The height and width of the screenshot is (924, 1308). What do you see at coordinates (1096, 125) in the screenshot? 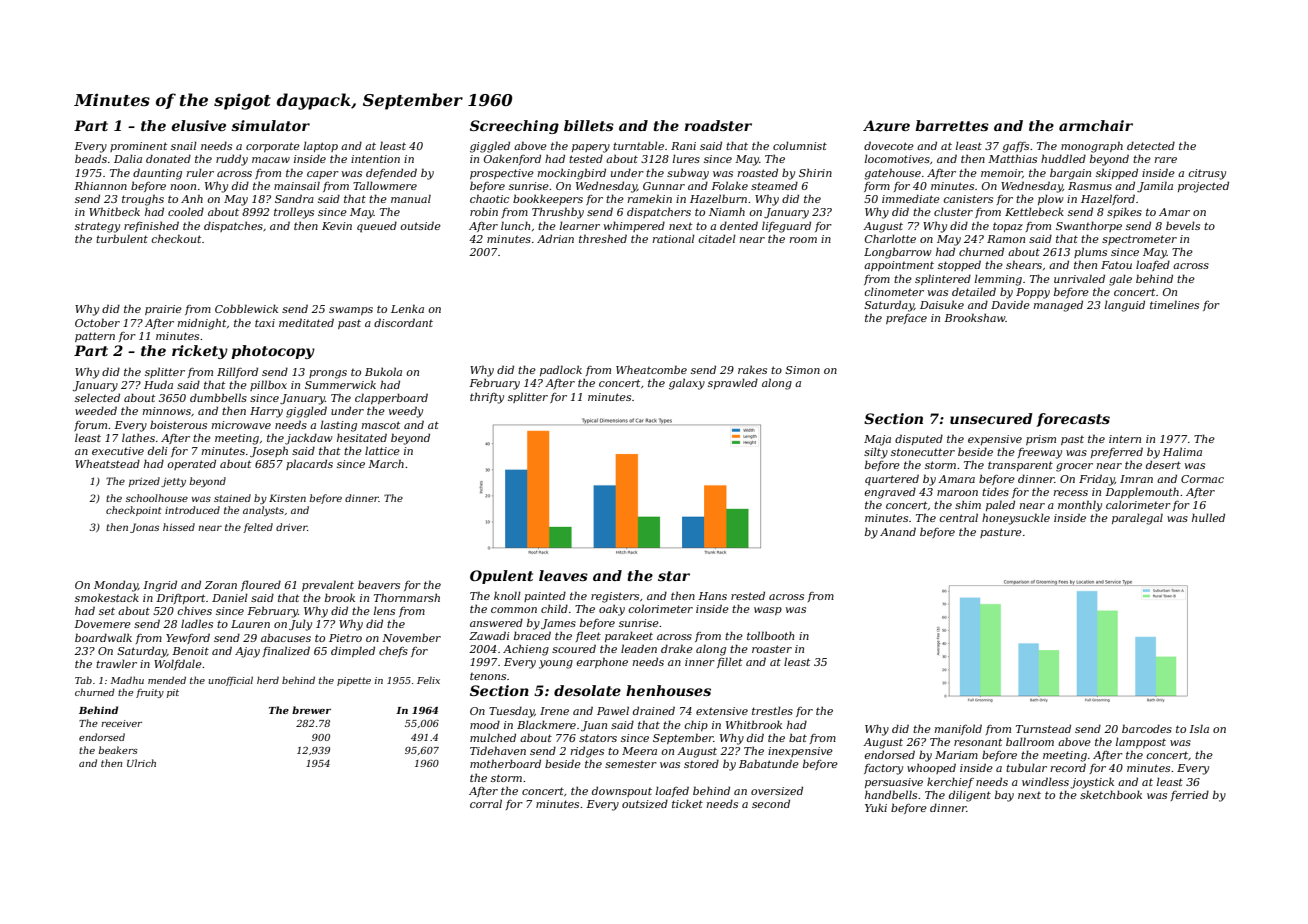
I see `armchair` at bounding box center [1096, 125].
